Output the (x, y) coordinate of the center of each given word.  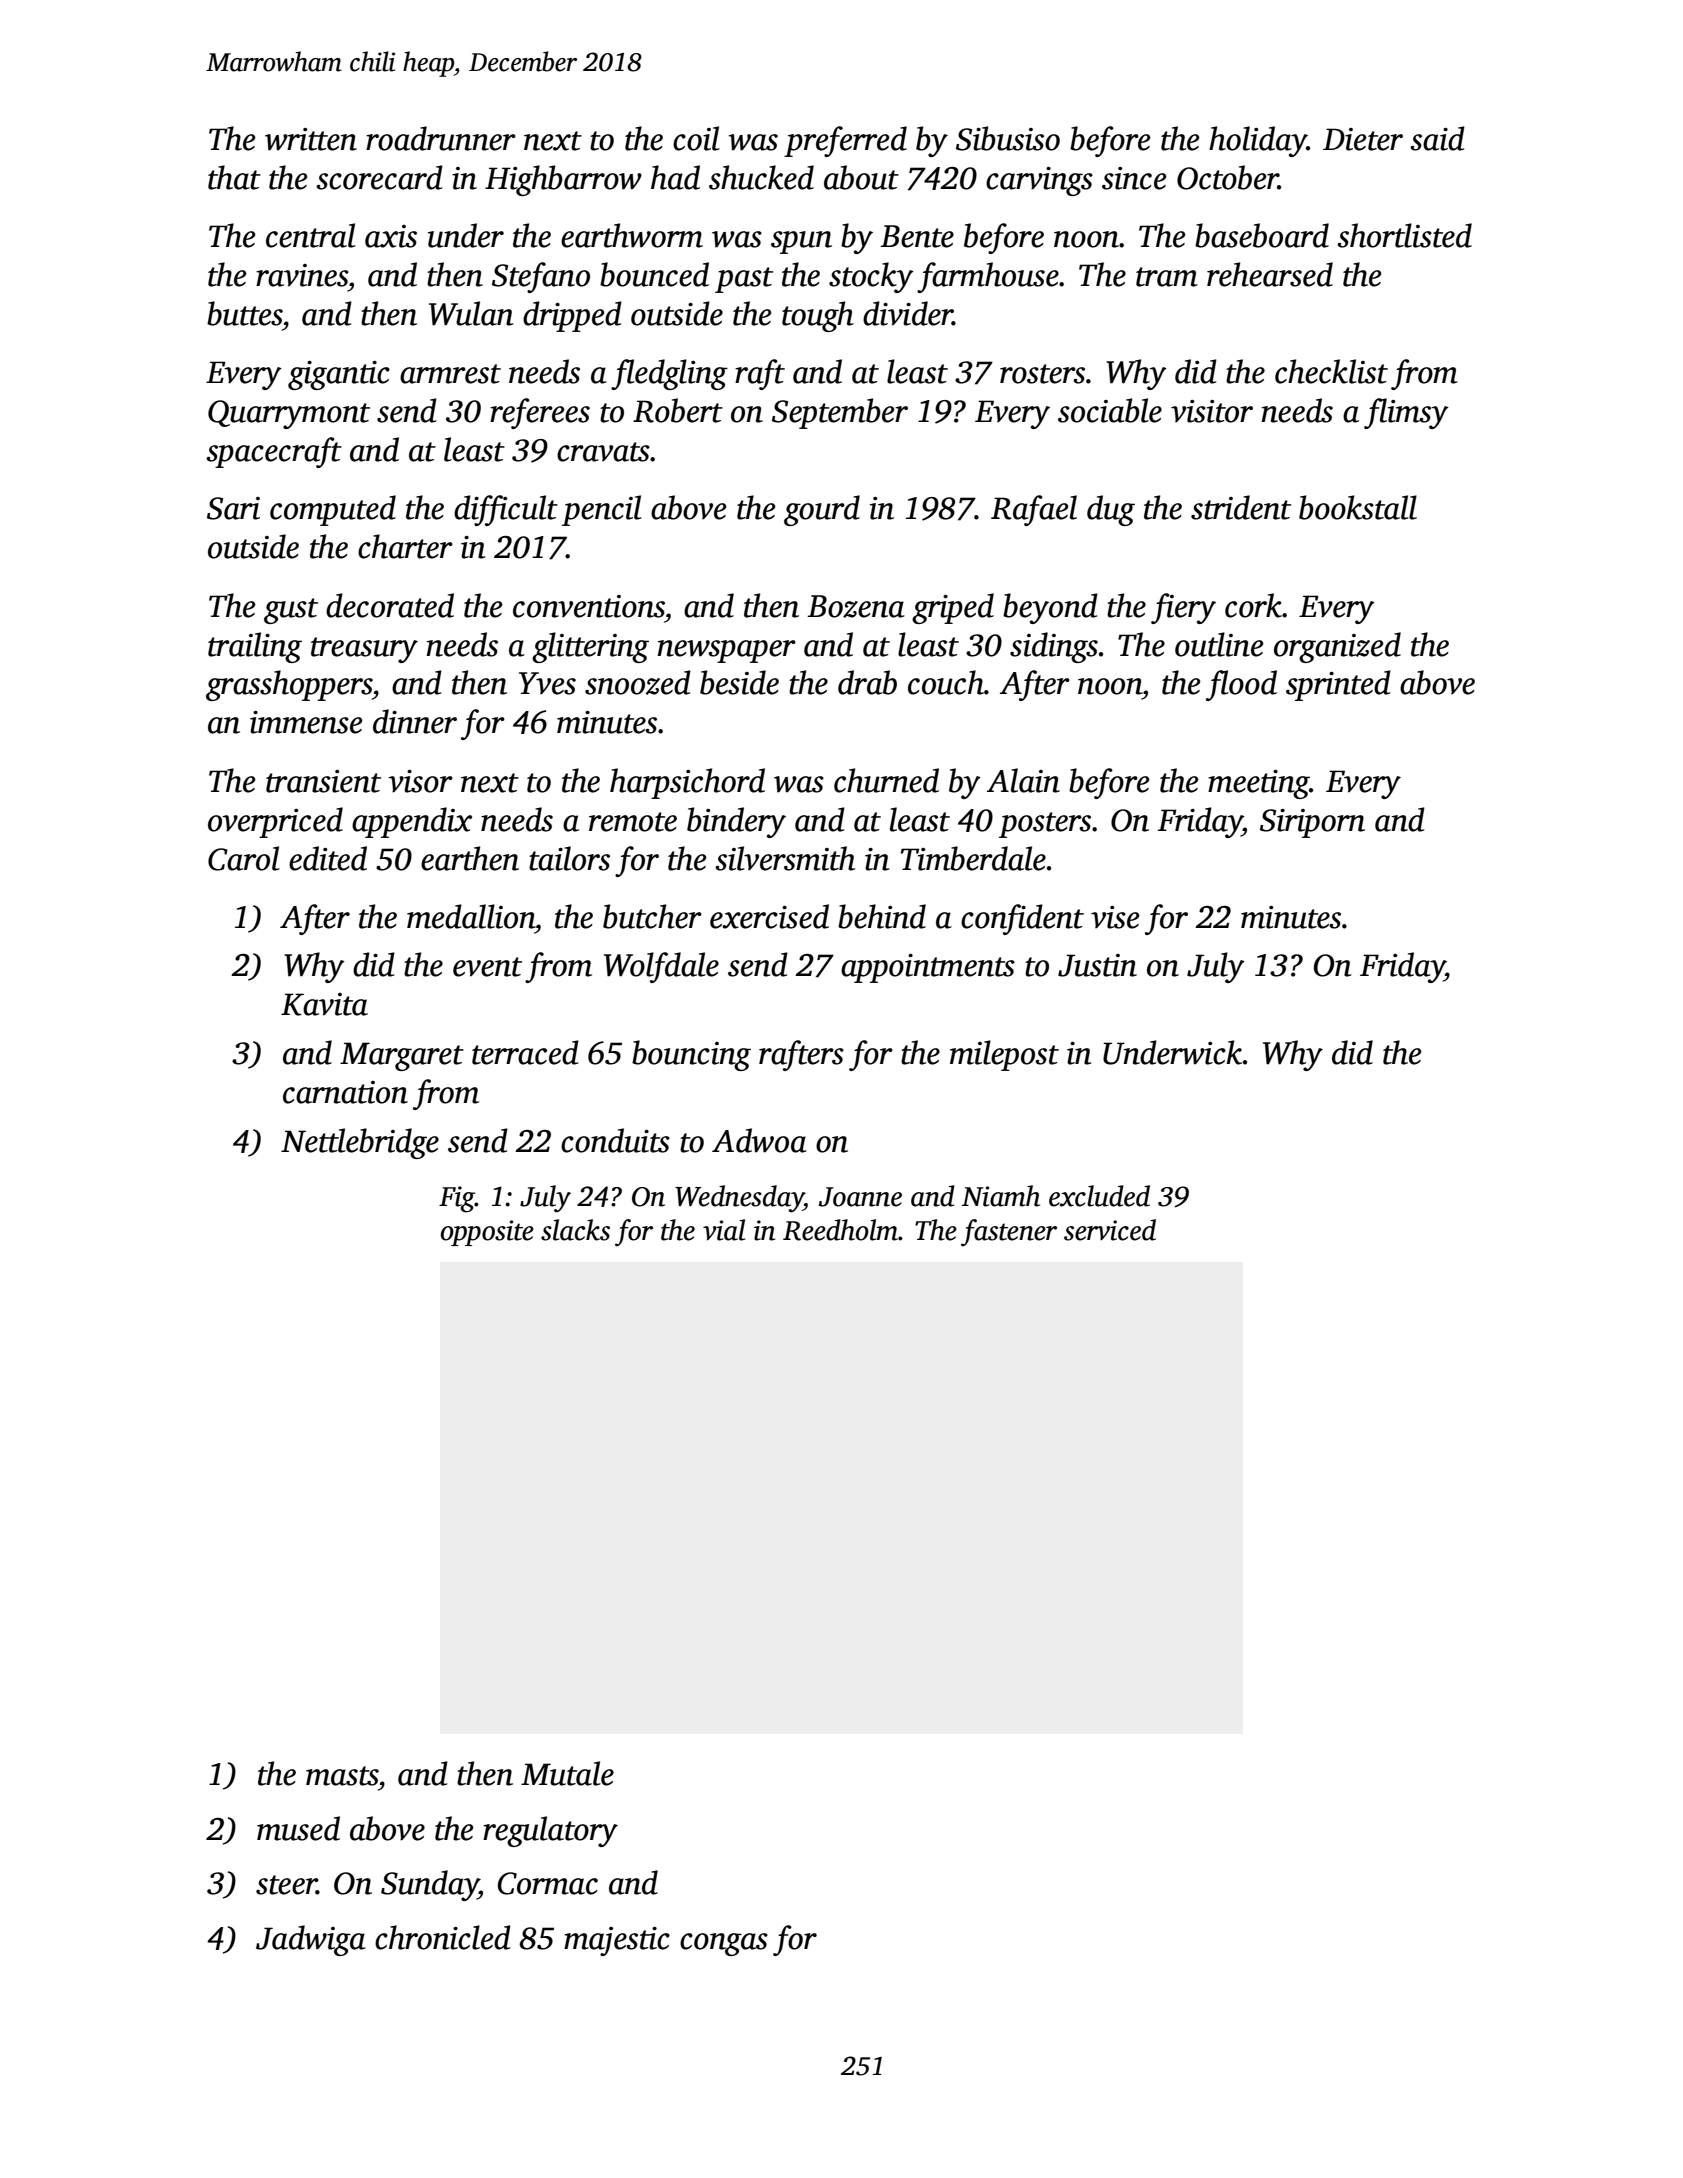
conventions (589, 606)
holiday (1258, 141)
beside (739, 682)
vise (1115, 917)
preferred (845, 141)
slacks (575, 1230)
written (311, 139)
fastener (1009, 1233)
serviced (1110, 1230)
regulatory (550, 1831)
